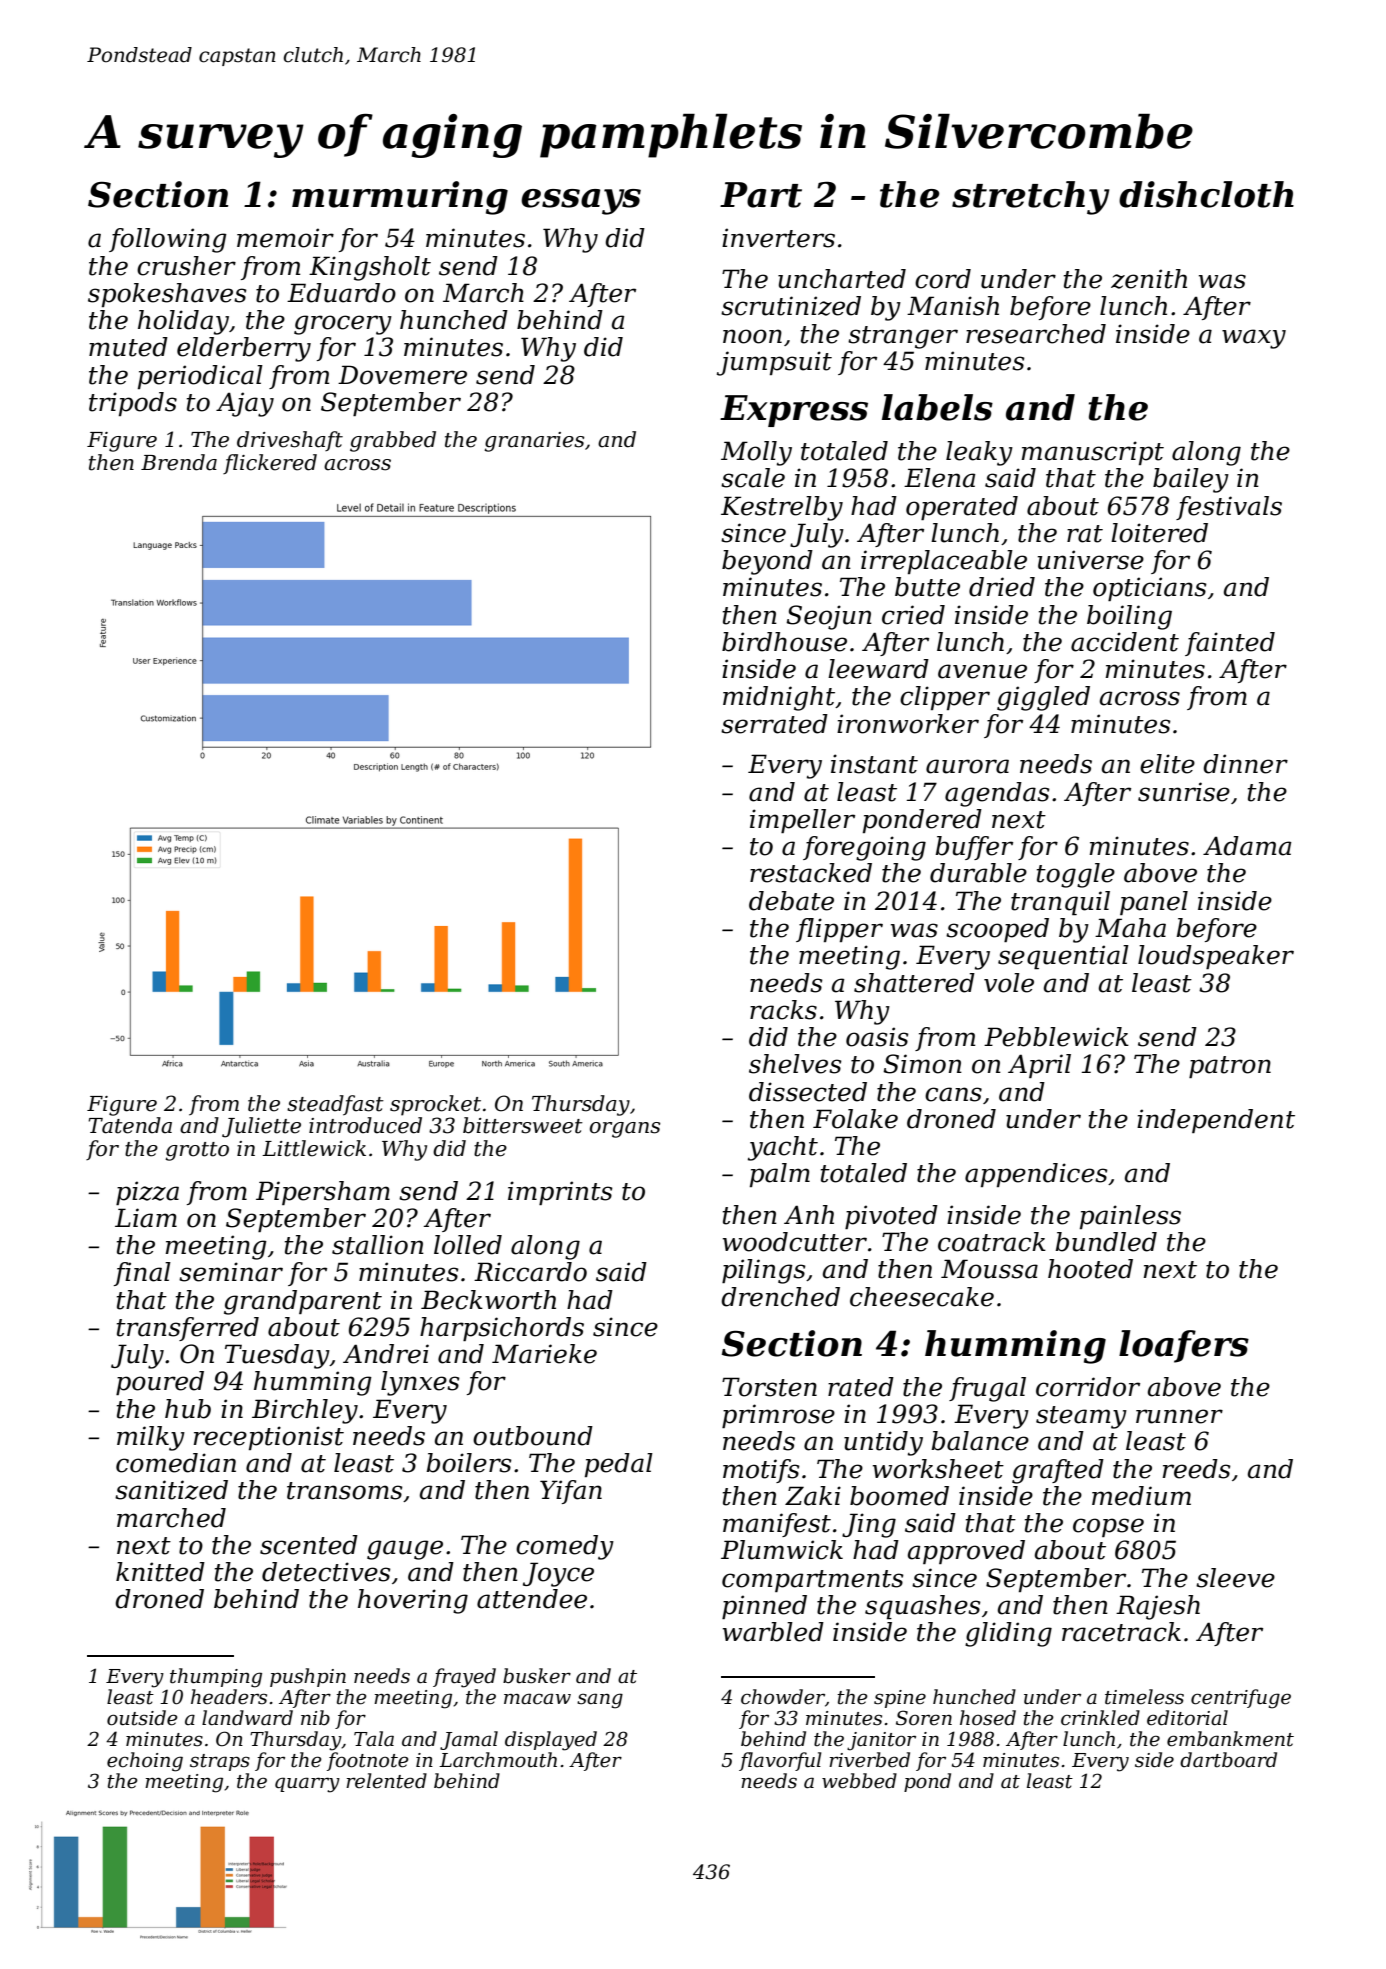  I want to click on essays, so click(581, 202).
